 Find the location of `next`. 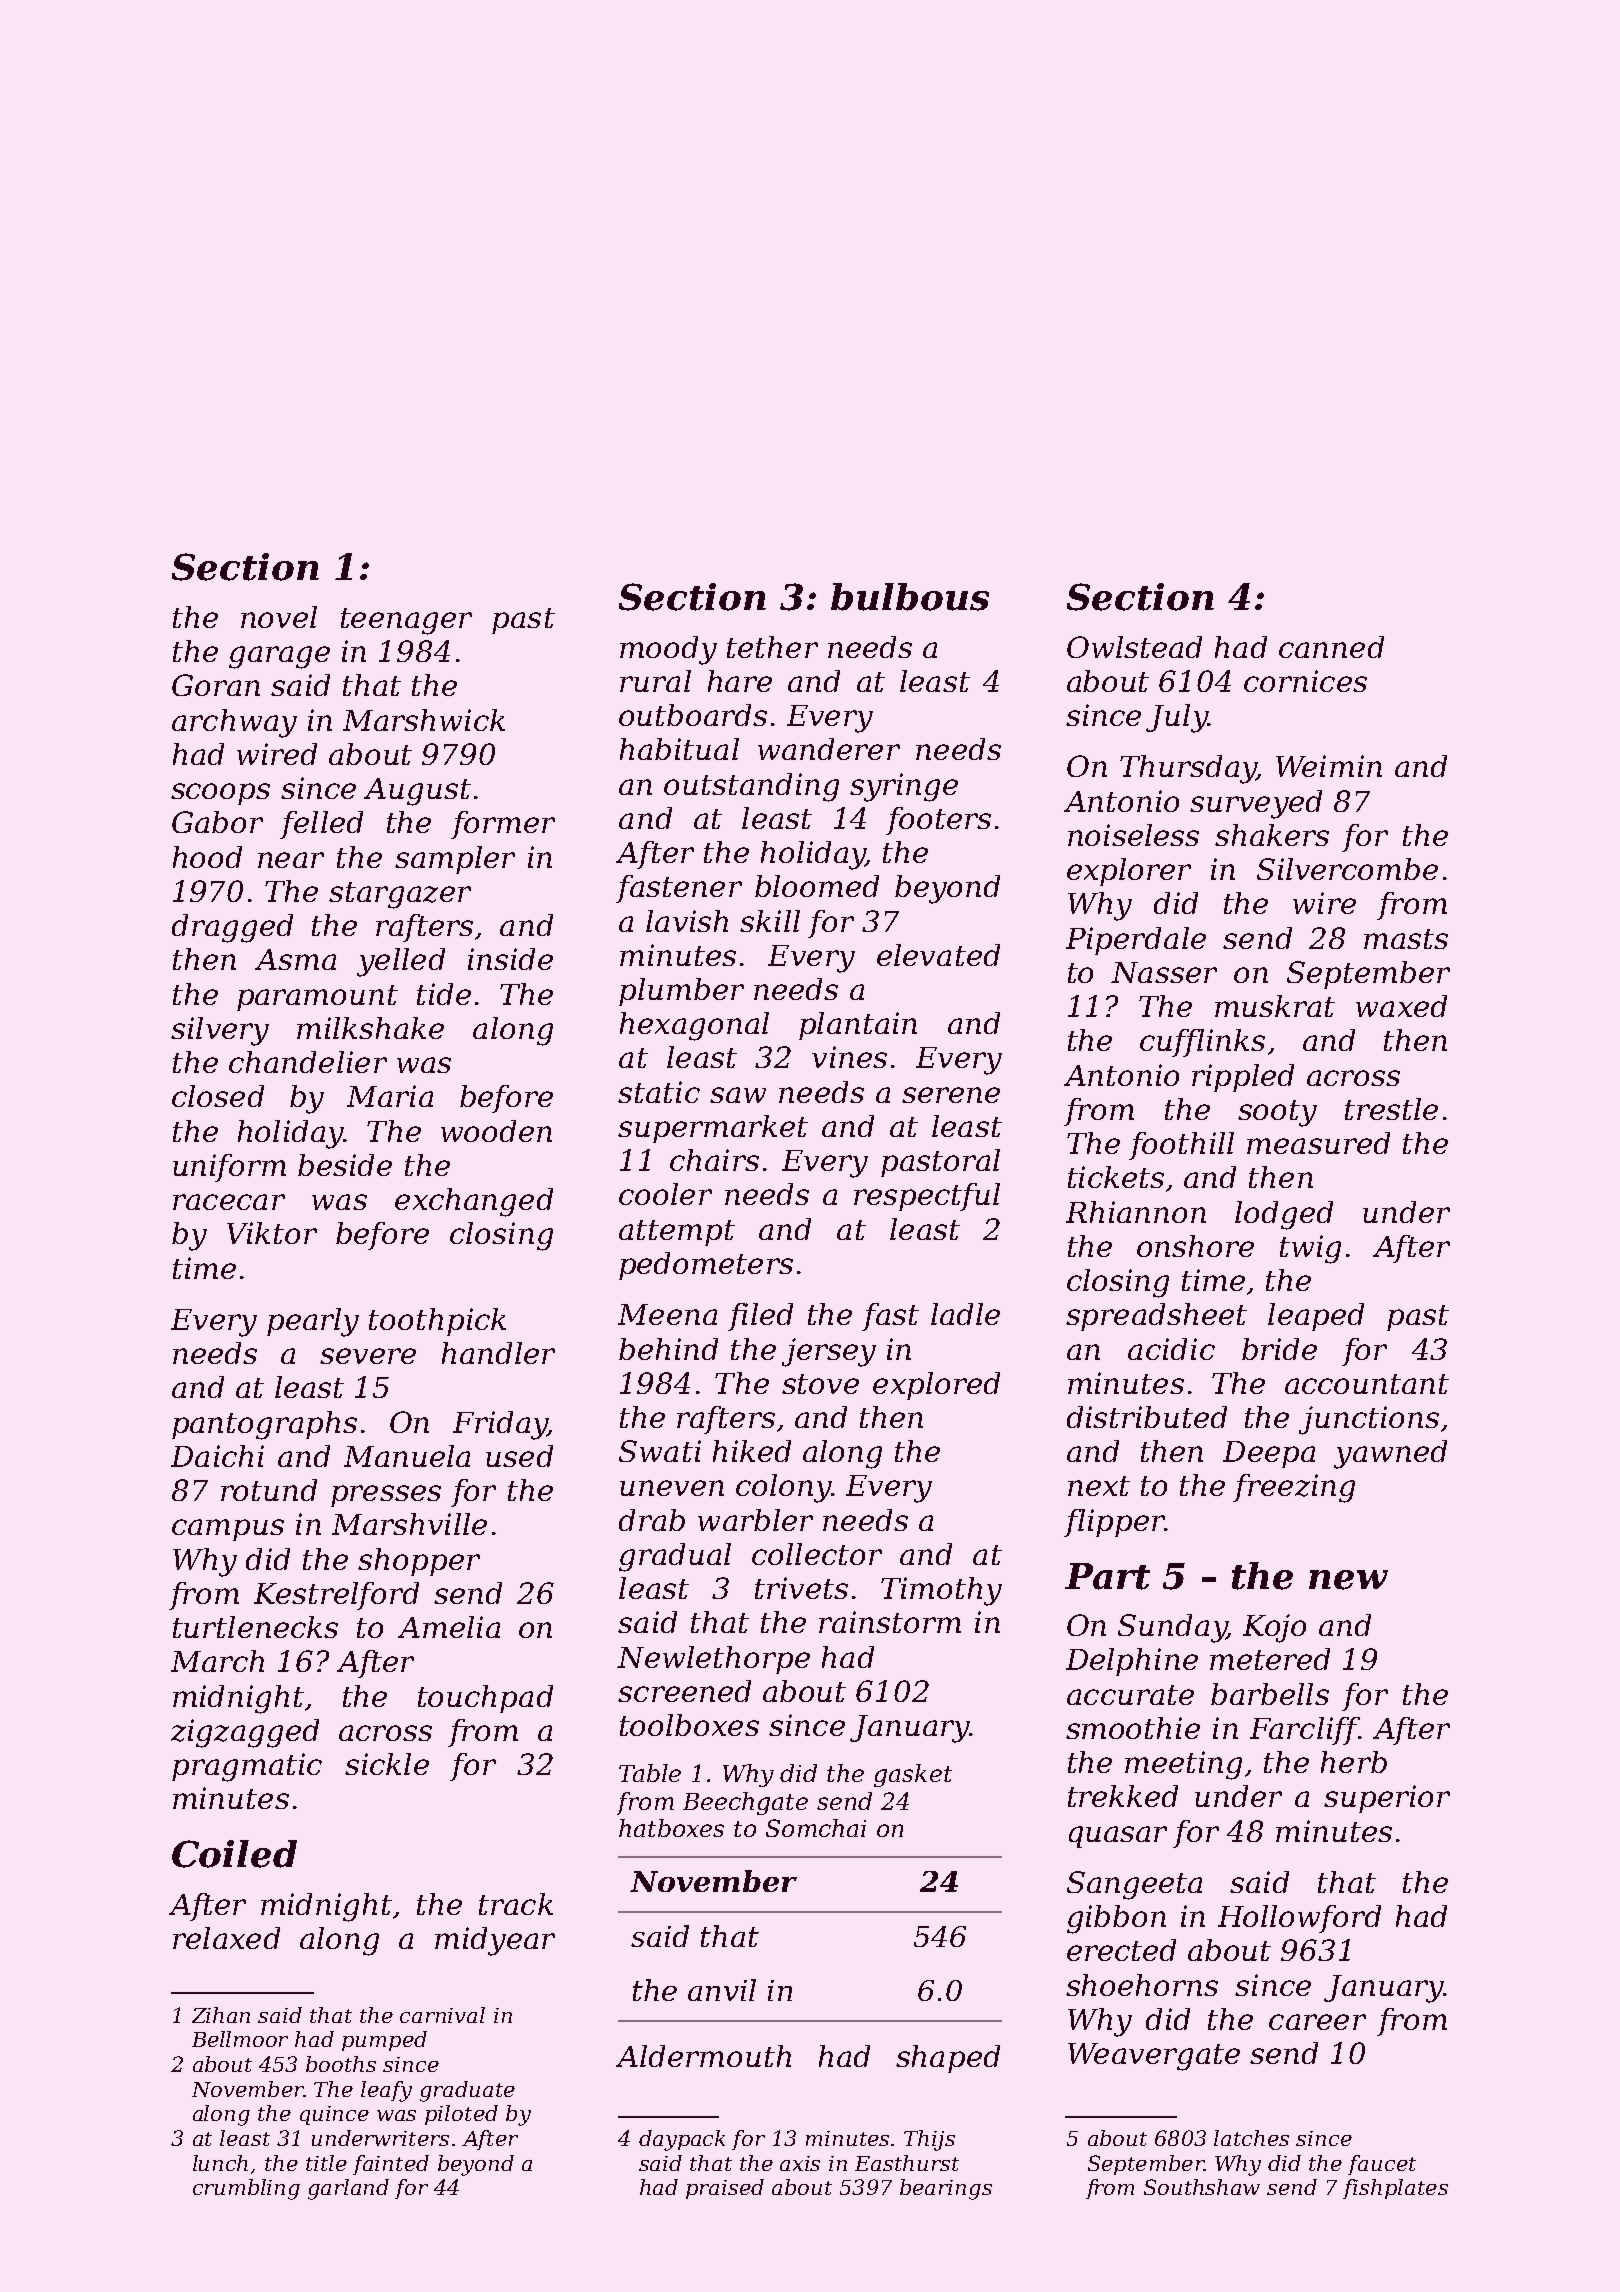

next is located at coordinates (1099, 1486).
